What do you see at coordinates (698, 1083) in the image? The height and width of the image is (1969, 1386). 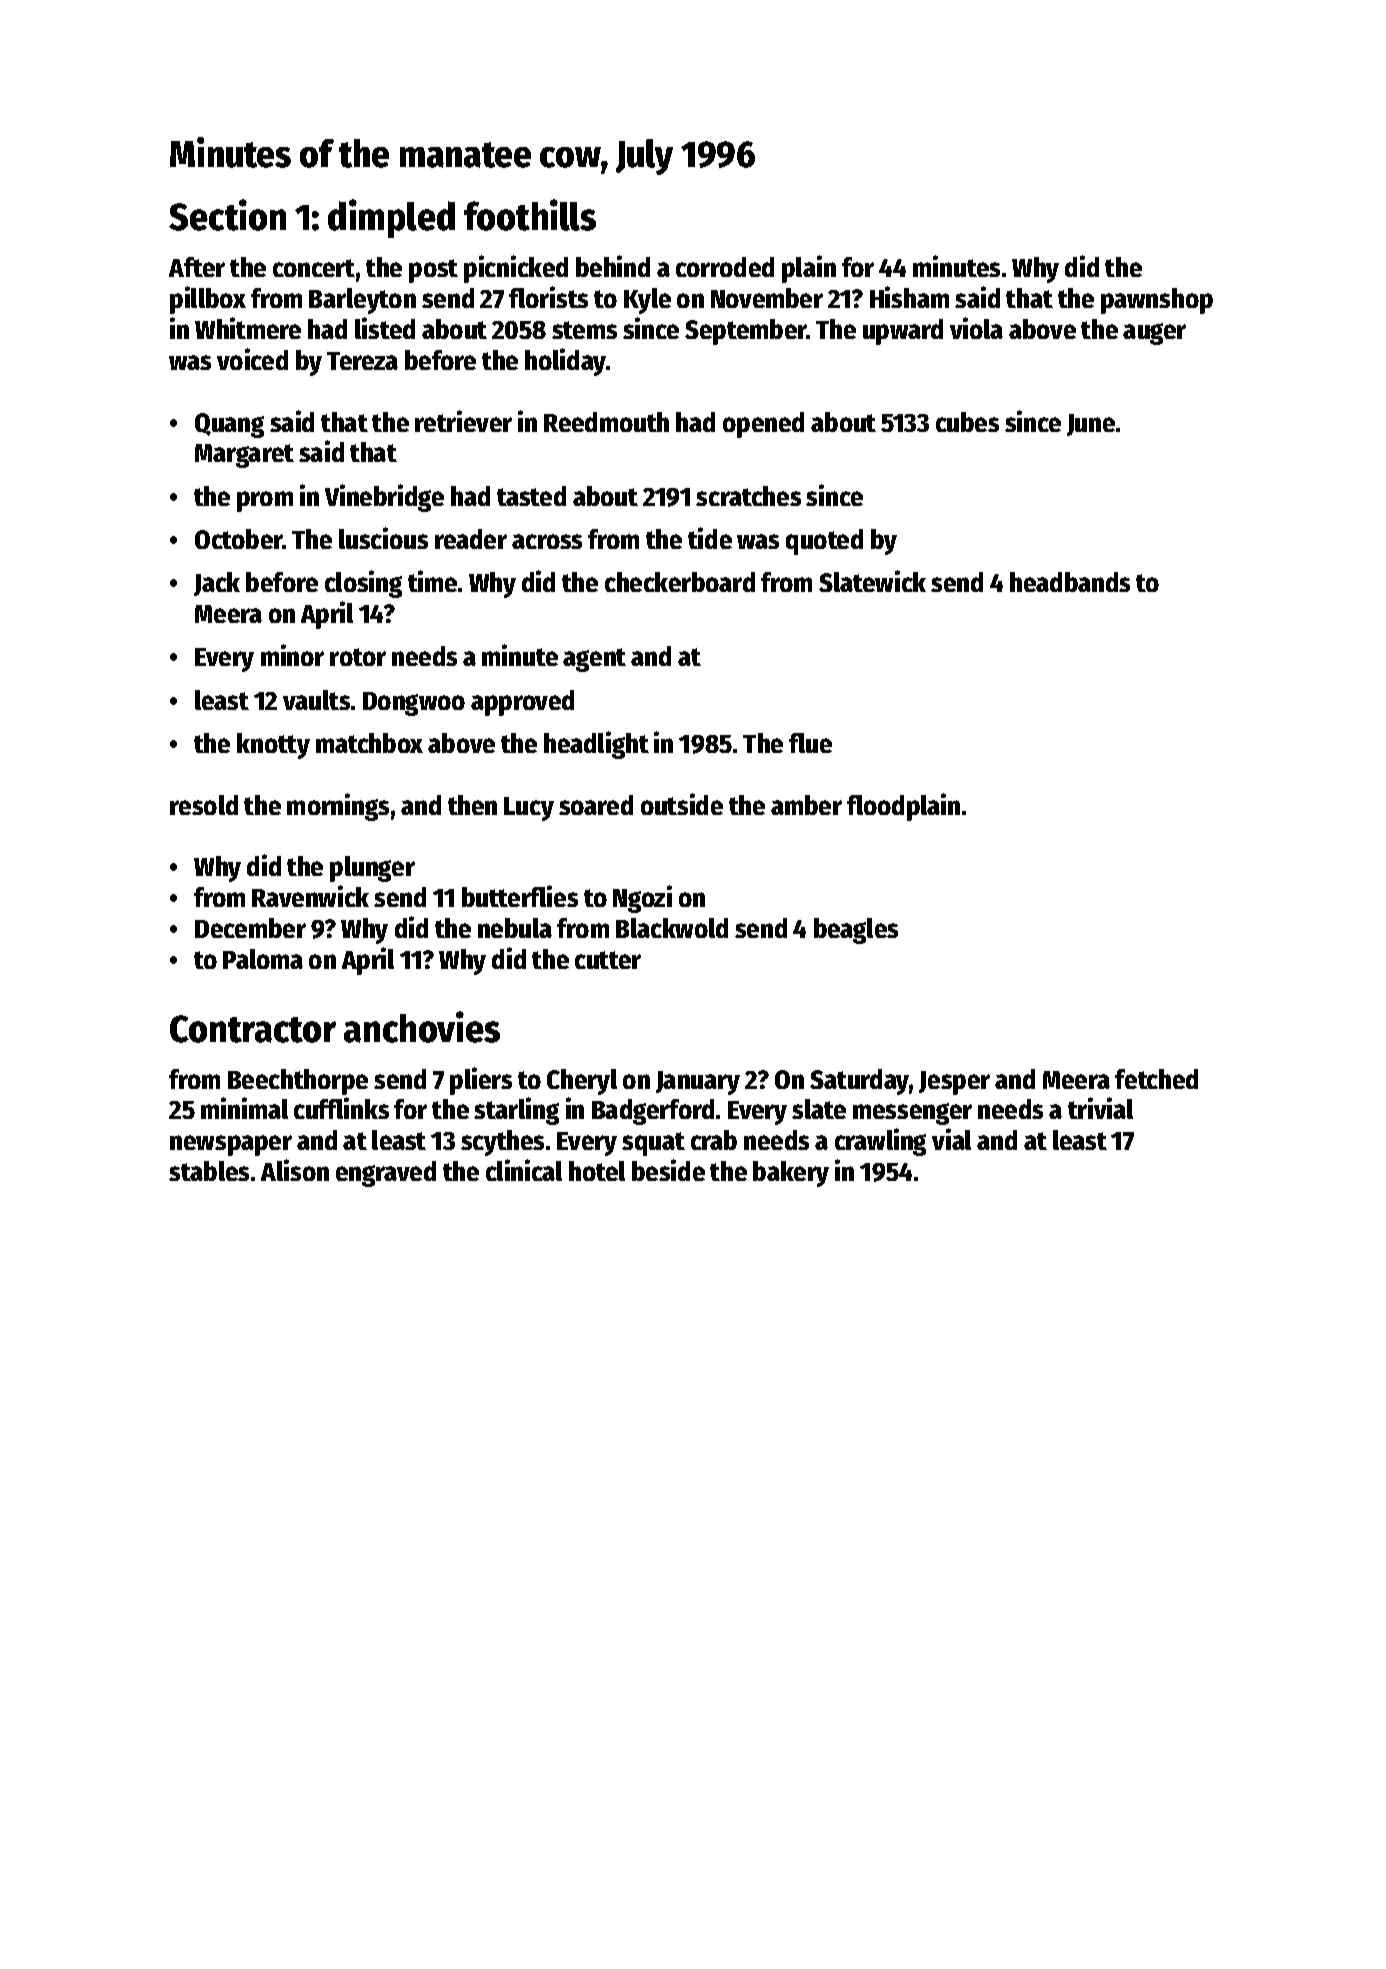 I see `January` at bounding box center [698, 1083].
